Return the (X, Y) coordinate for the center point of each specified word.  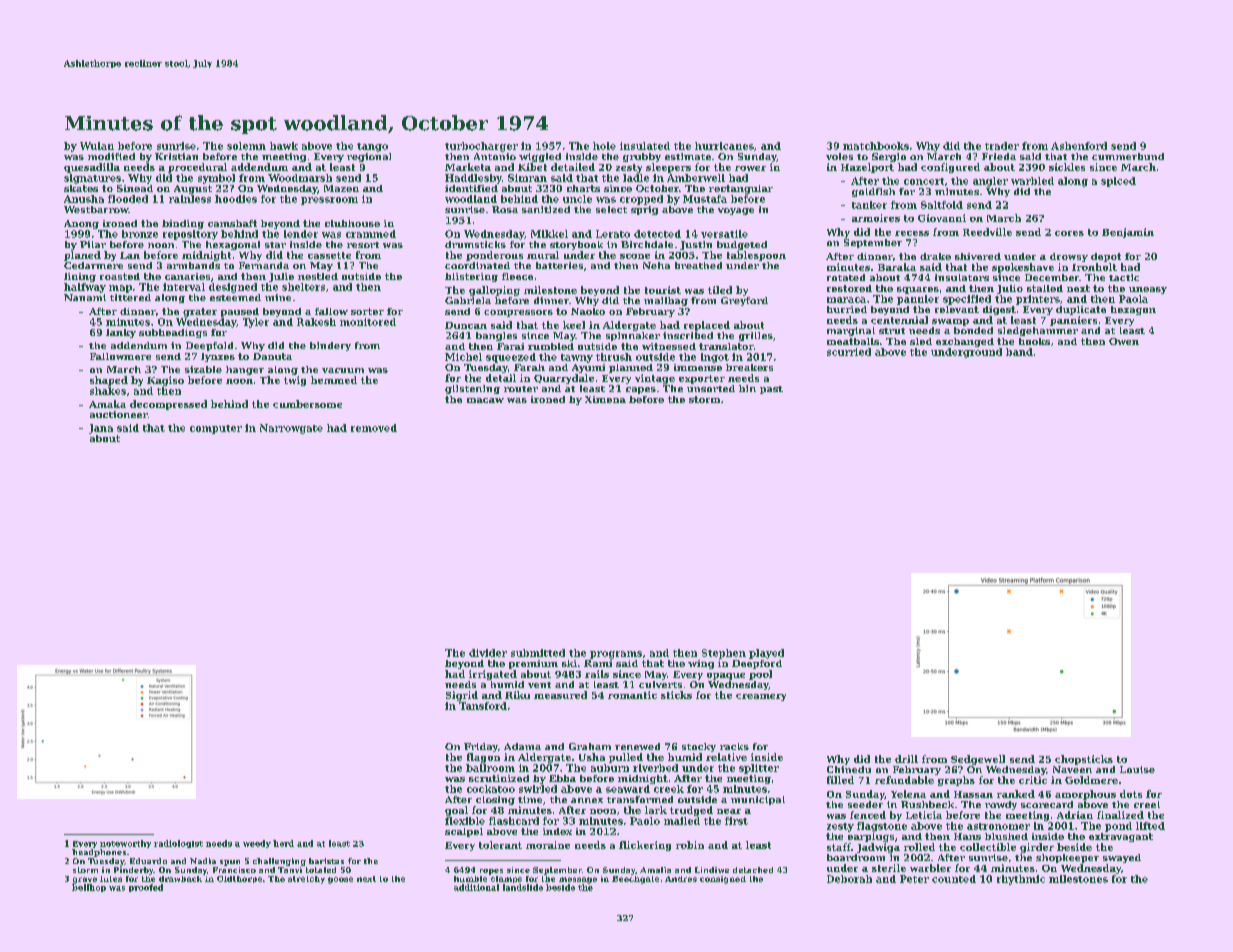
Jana (101, 429)
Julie (281, 277)
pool (760, 675)
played (766, 654)
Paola (1133, 299)
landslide (523, 887)
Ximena (605, 399)
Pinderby (134, 871)
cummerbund (1128, 156)
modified (111, 156)
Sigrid (462, 696)
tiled (720, 290)
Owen (1124, 341)
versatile (724, 234)
